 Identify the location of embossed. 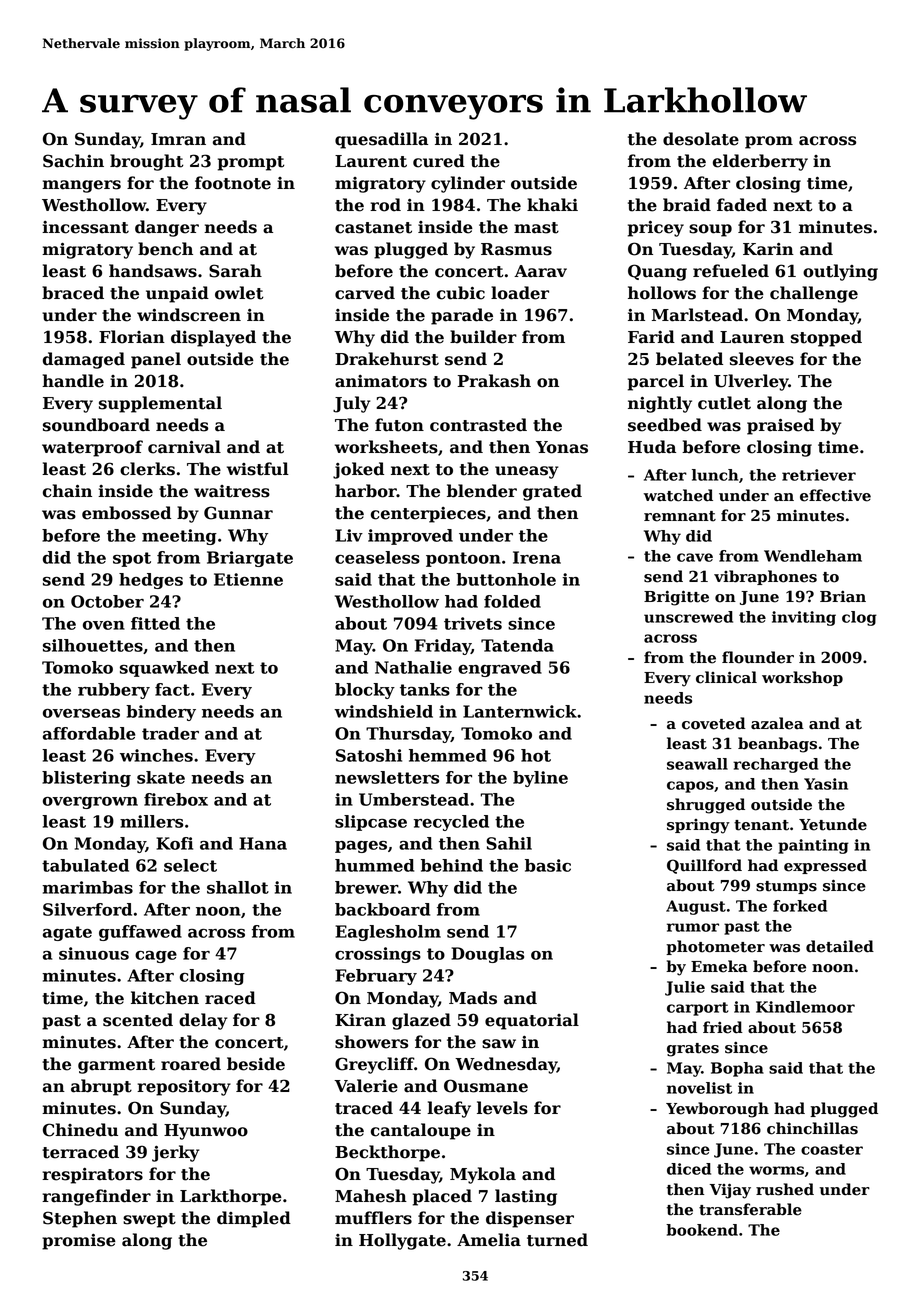
(126, 513).
